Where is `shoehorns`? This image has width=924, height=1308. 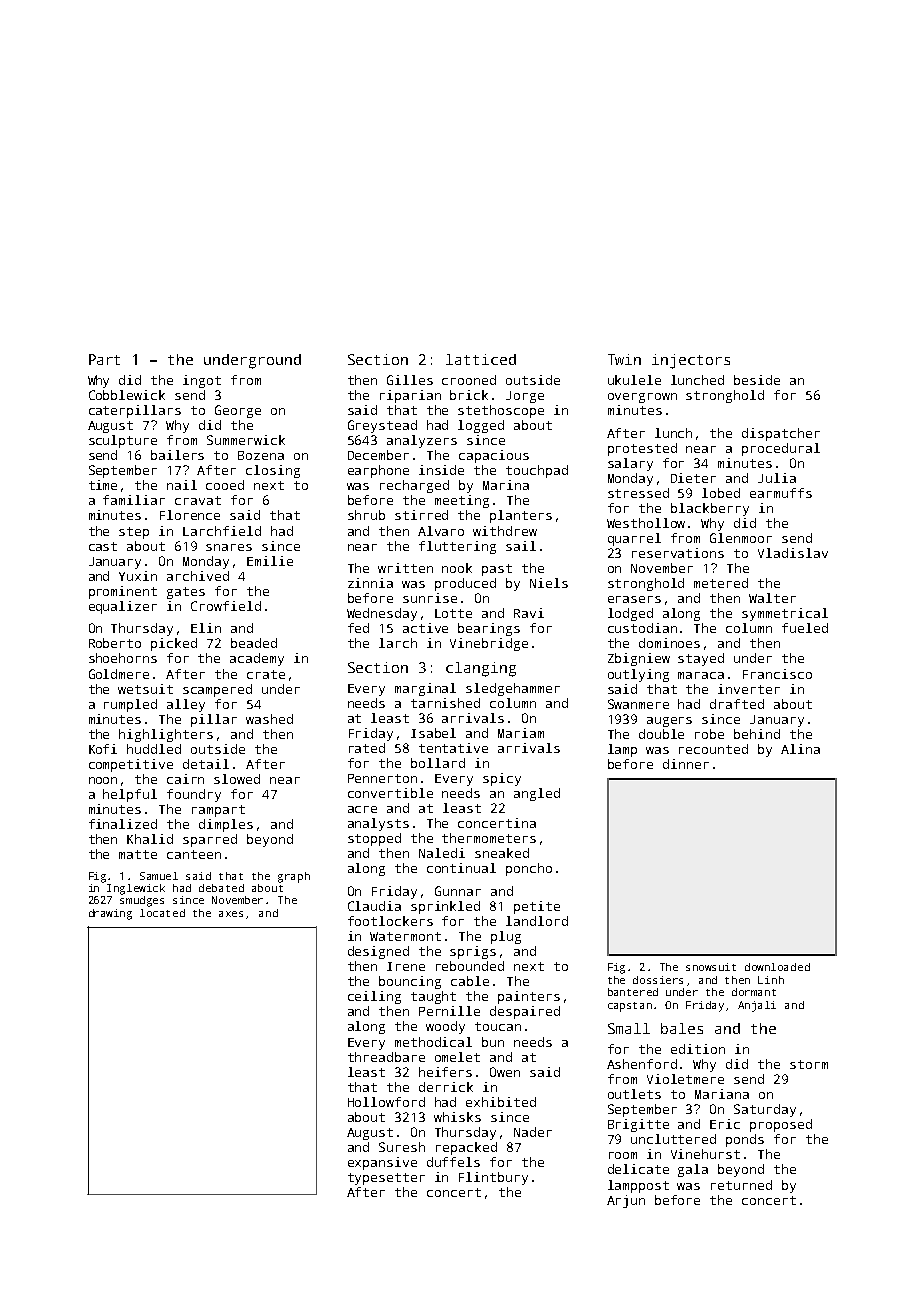 shoehorns is located at coordinates (123, 658).
